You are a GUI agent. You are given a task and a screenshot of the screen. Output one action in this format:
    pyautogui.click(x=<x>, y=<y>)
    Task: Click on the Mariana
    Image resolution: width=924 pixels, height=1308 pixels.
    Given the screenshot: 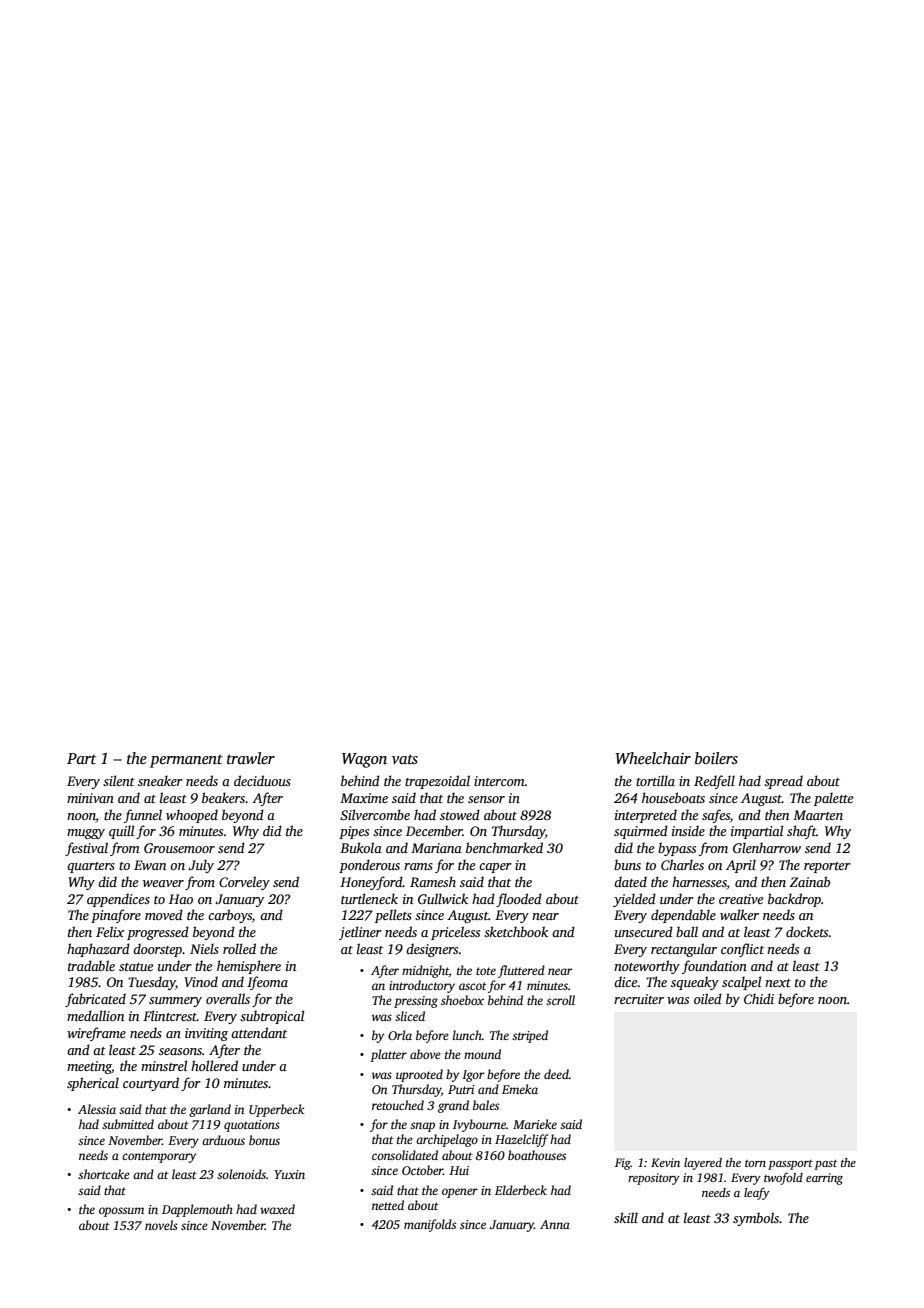 What is the action you would take?
    pyautogui.click(x=436, y=848)
